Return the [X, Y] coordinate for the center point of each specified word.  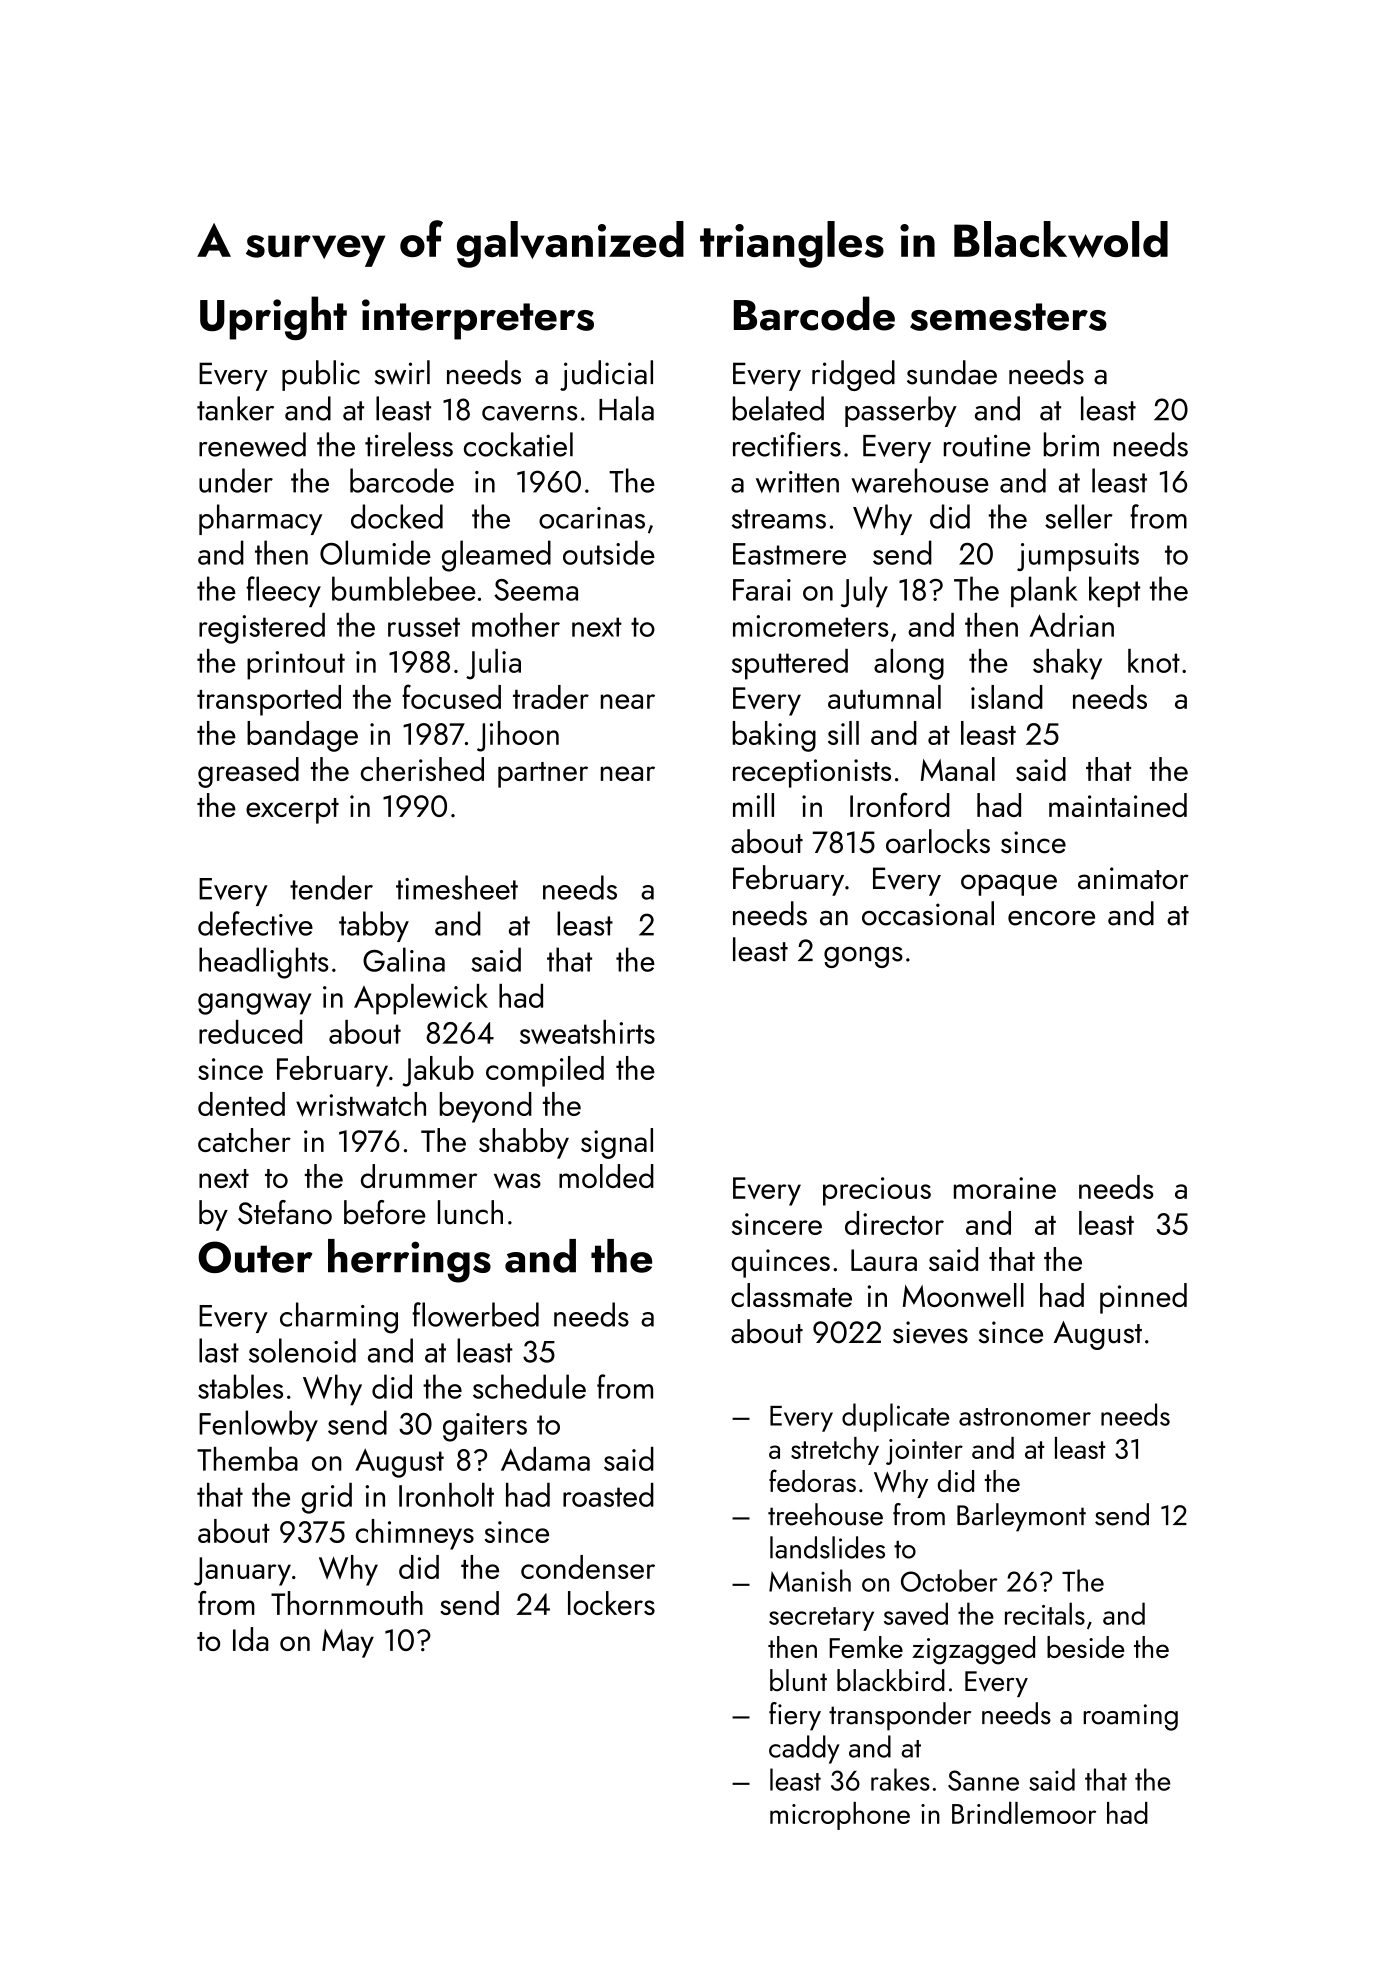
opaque [1009, 885]
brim [1071, 444]
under [236, 480]
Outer [255, 1257]
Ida [250, 1639]
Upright [273, 318]
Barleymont [1021, 1517]
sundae [952, 372]
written [797, 482]
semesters [1008, 317]
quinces [780, 1263]
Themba [247, 1459]
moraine [1005, 1188]
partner [543, 775]
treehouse [825, 1514]
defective [255, 923]
